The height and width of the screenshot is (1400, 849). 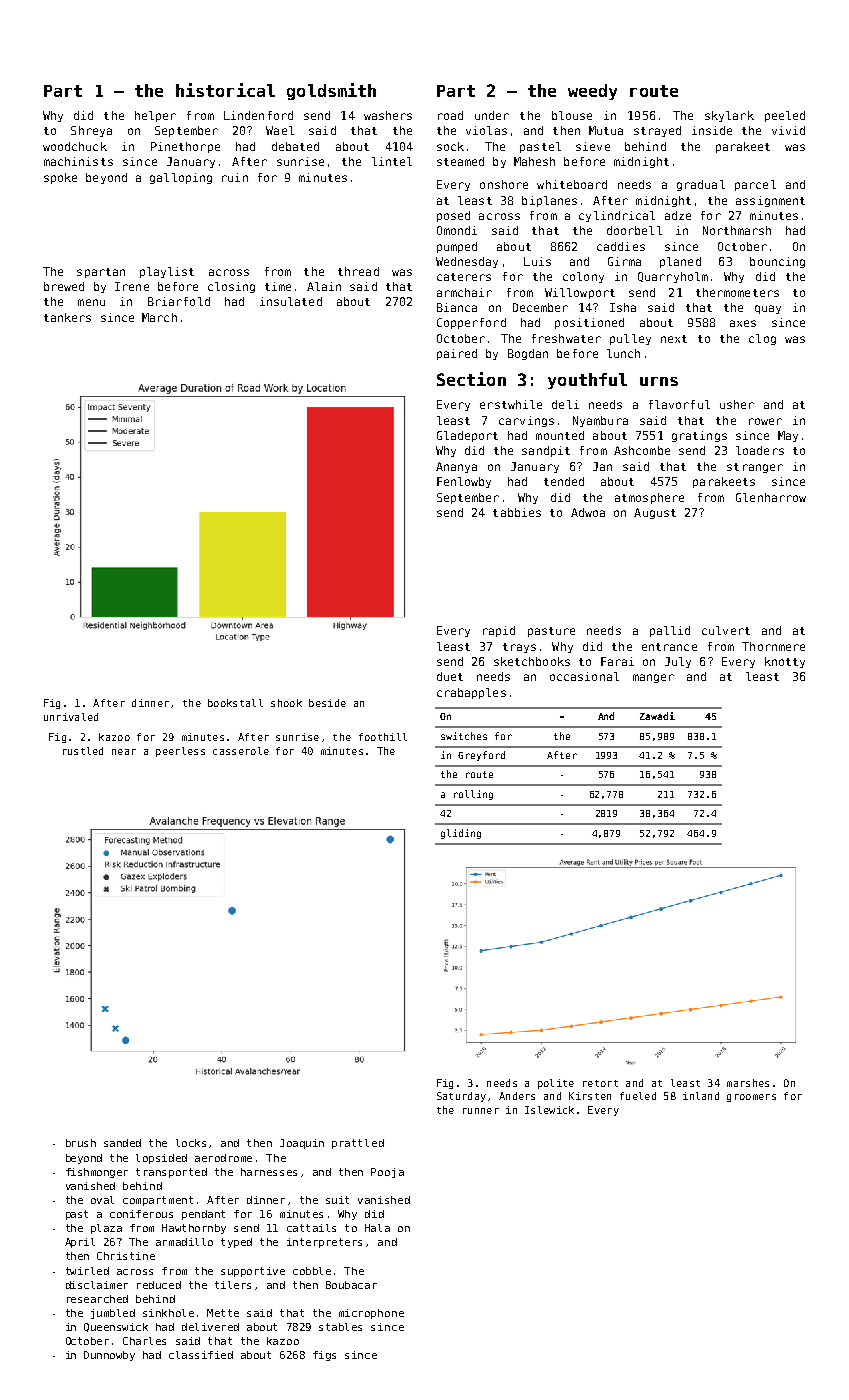 What do you see at coordinates (102, 1200) in the screenshot?
I see `oval` at bounding box center [102, 1200].
